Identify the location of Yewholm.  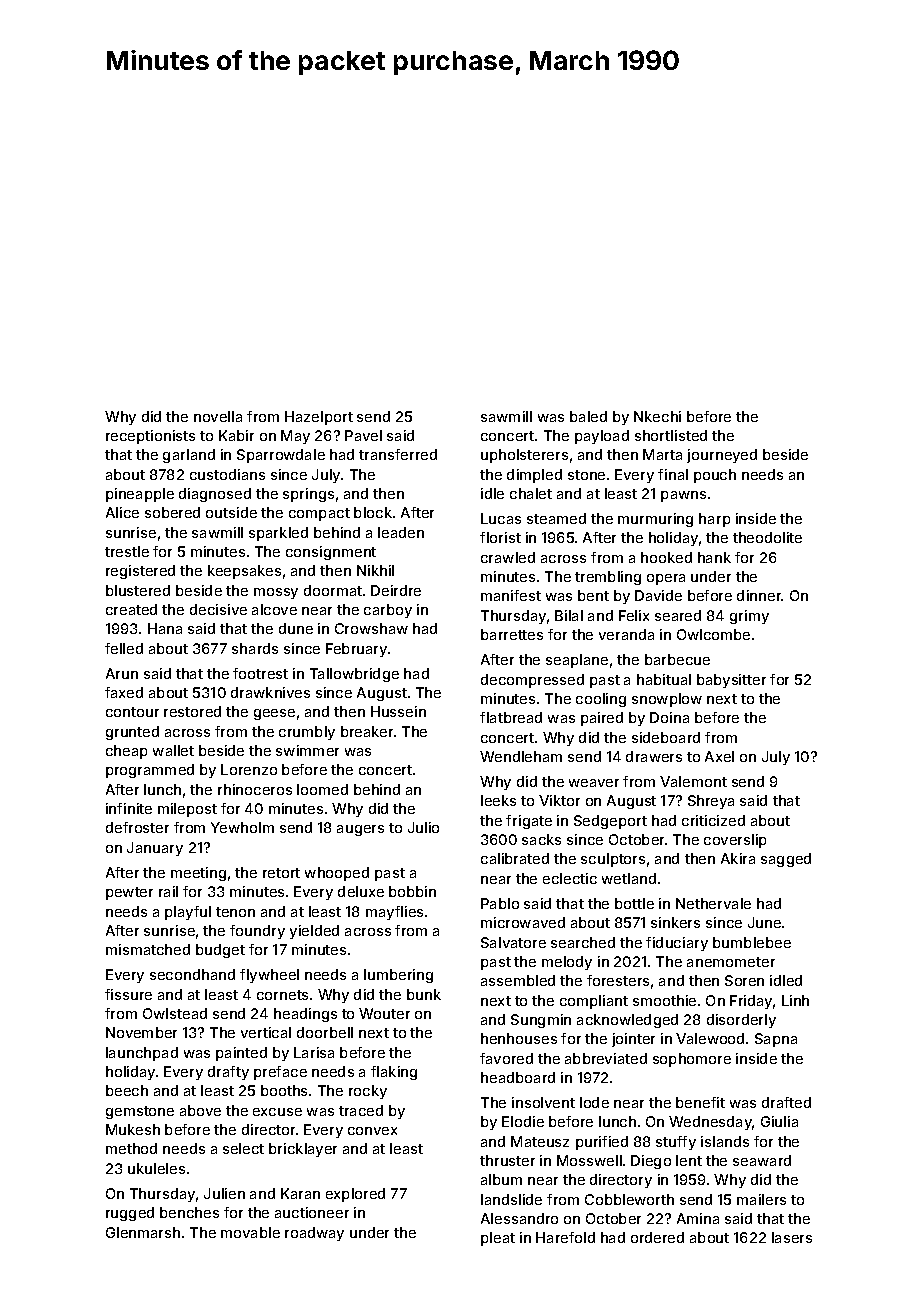
(242, 827).
